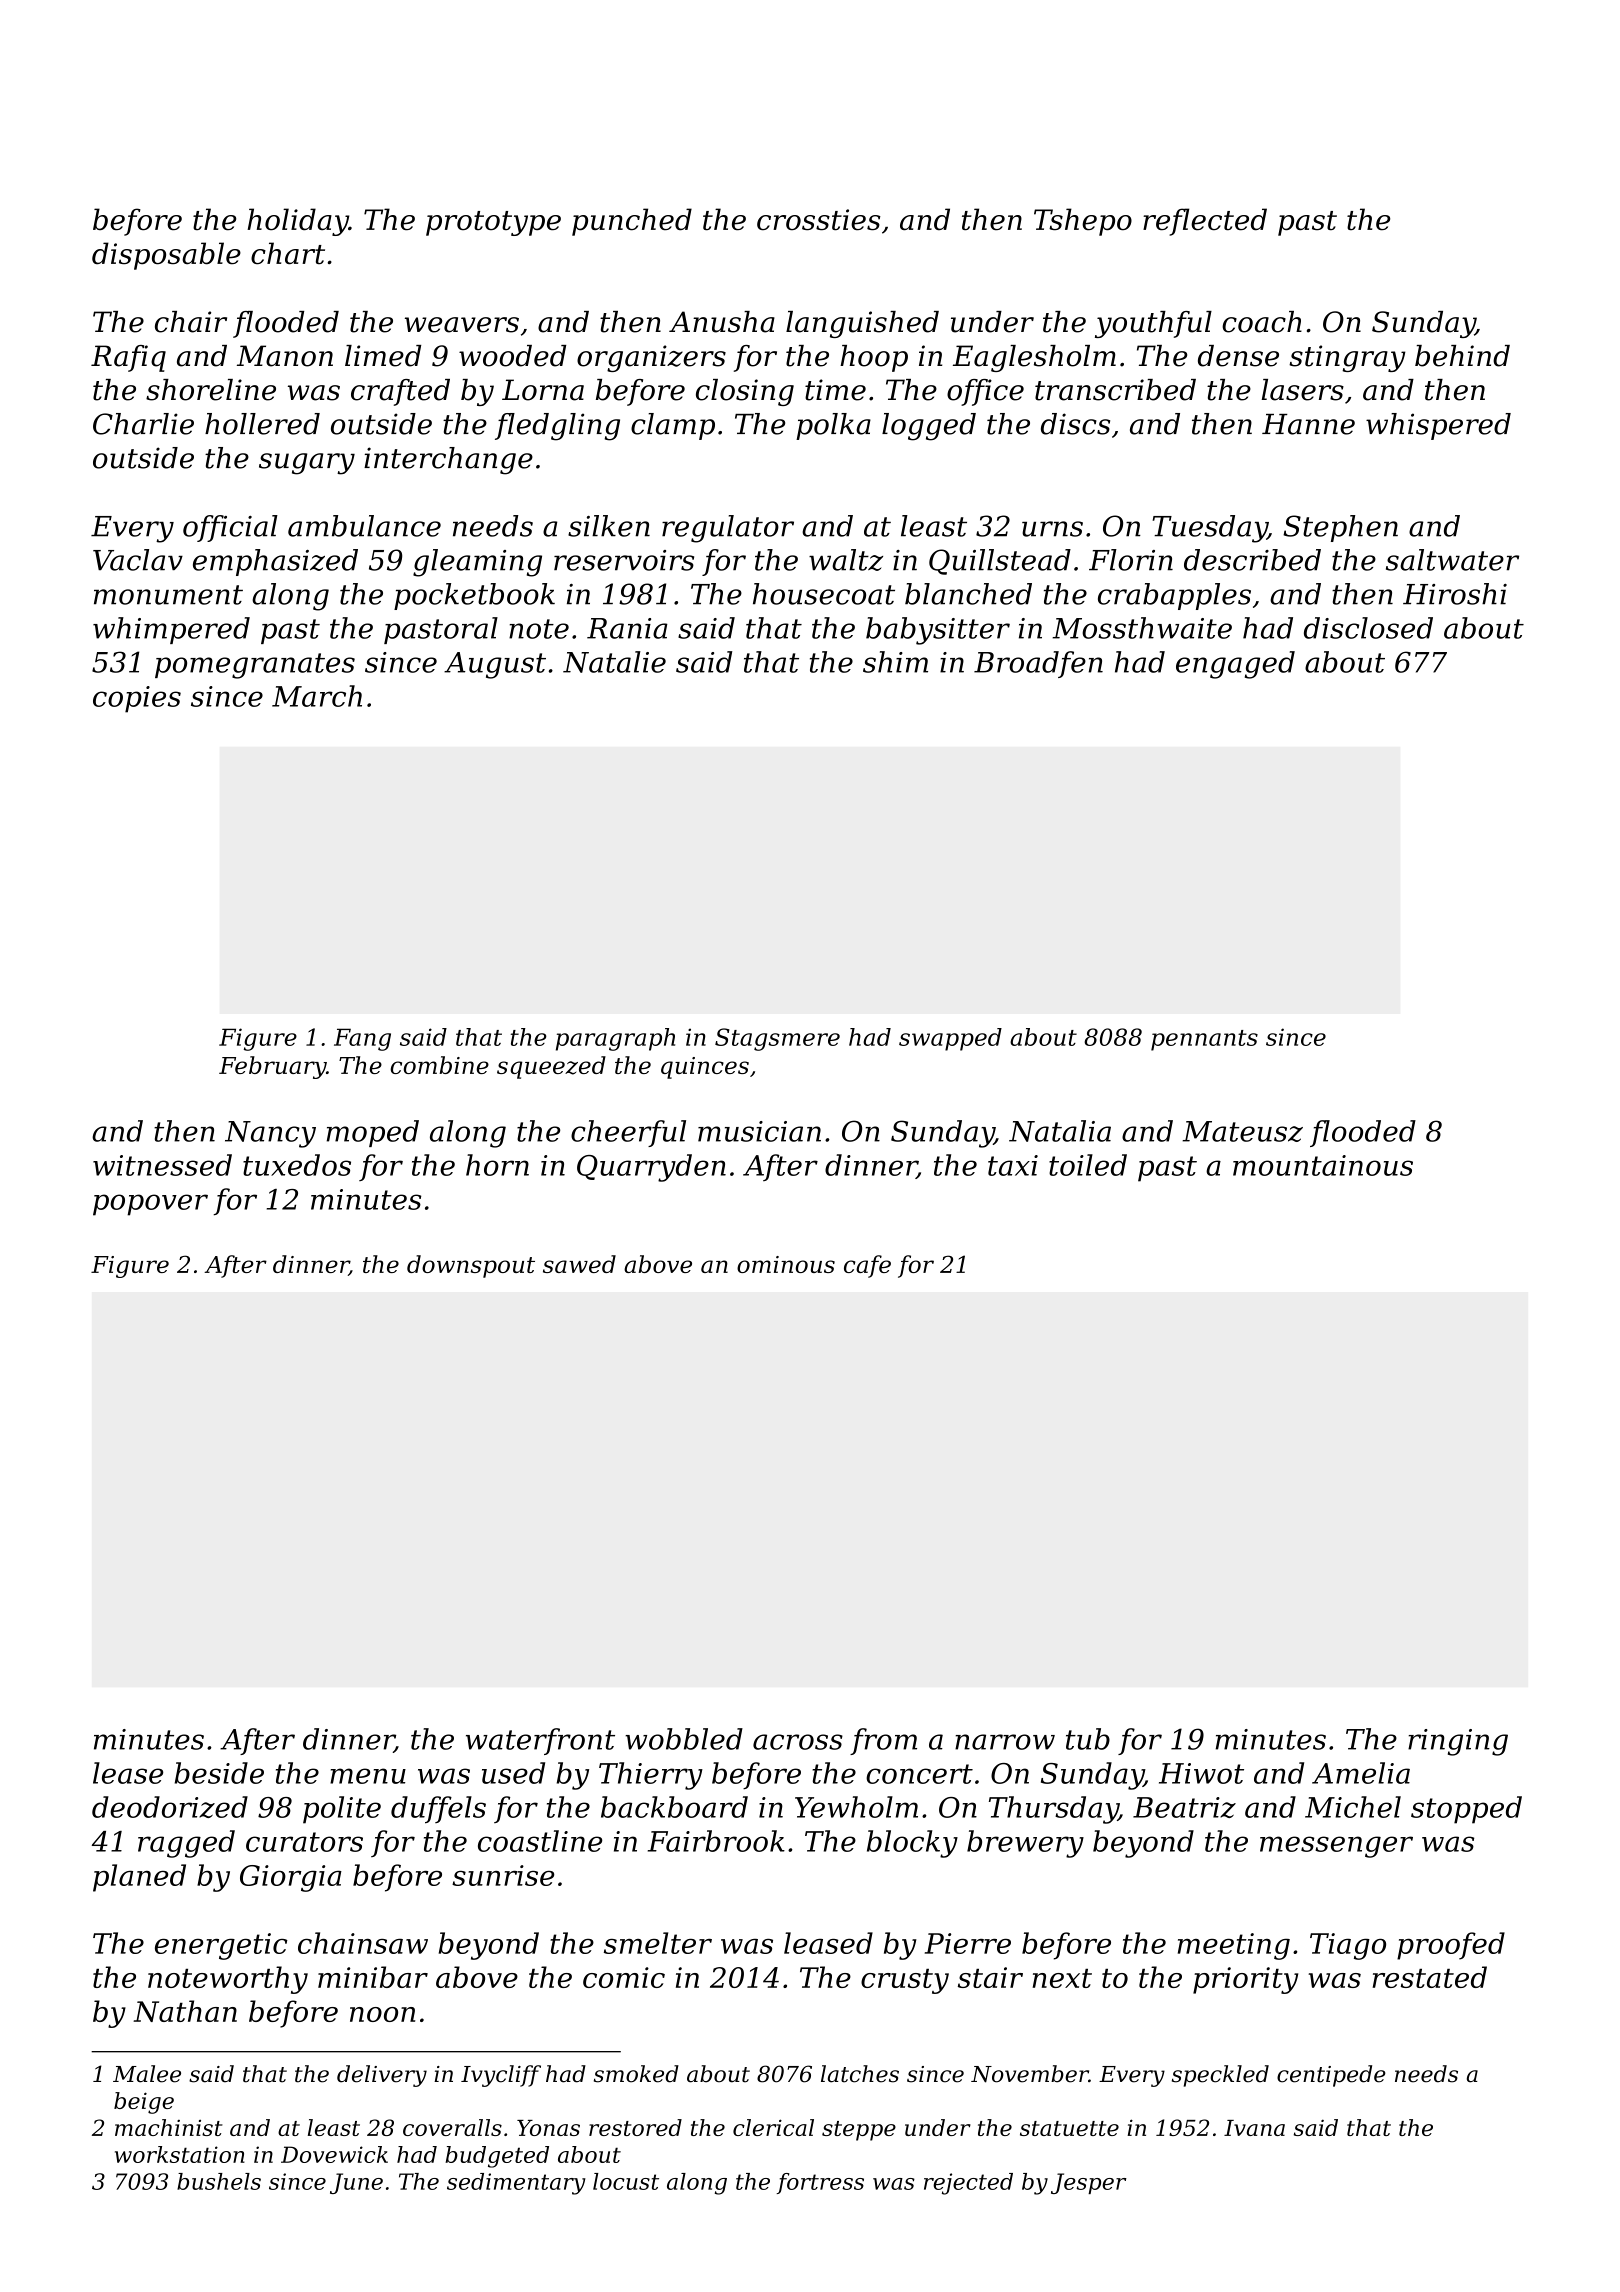 Image resolution: width=1620 pixels, height=2292 pixels. What do you see at coordinates (495, 665) in the image?
I see `August` at bounding box center [495, 665].
